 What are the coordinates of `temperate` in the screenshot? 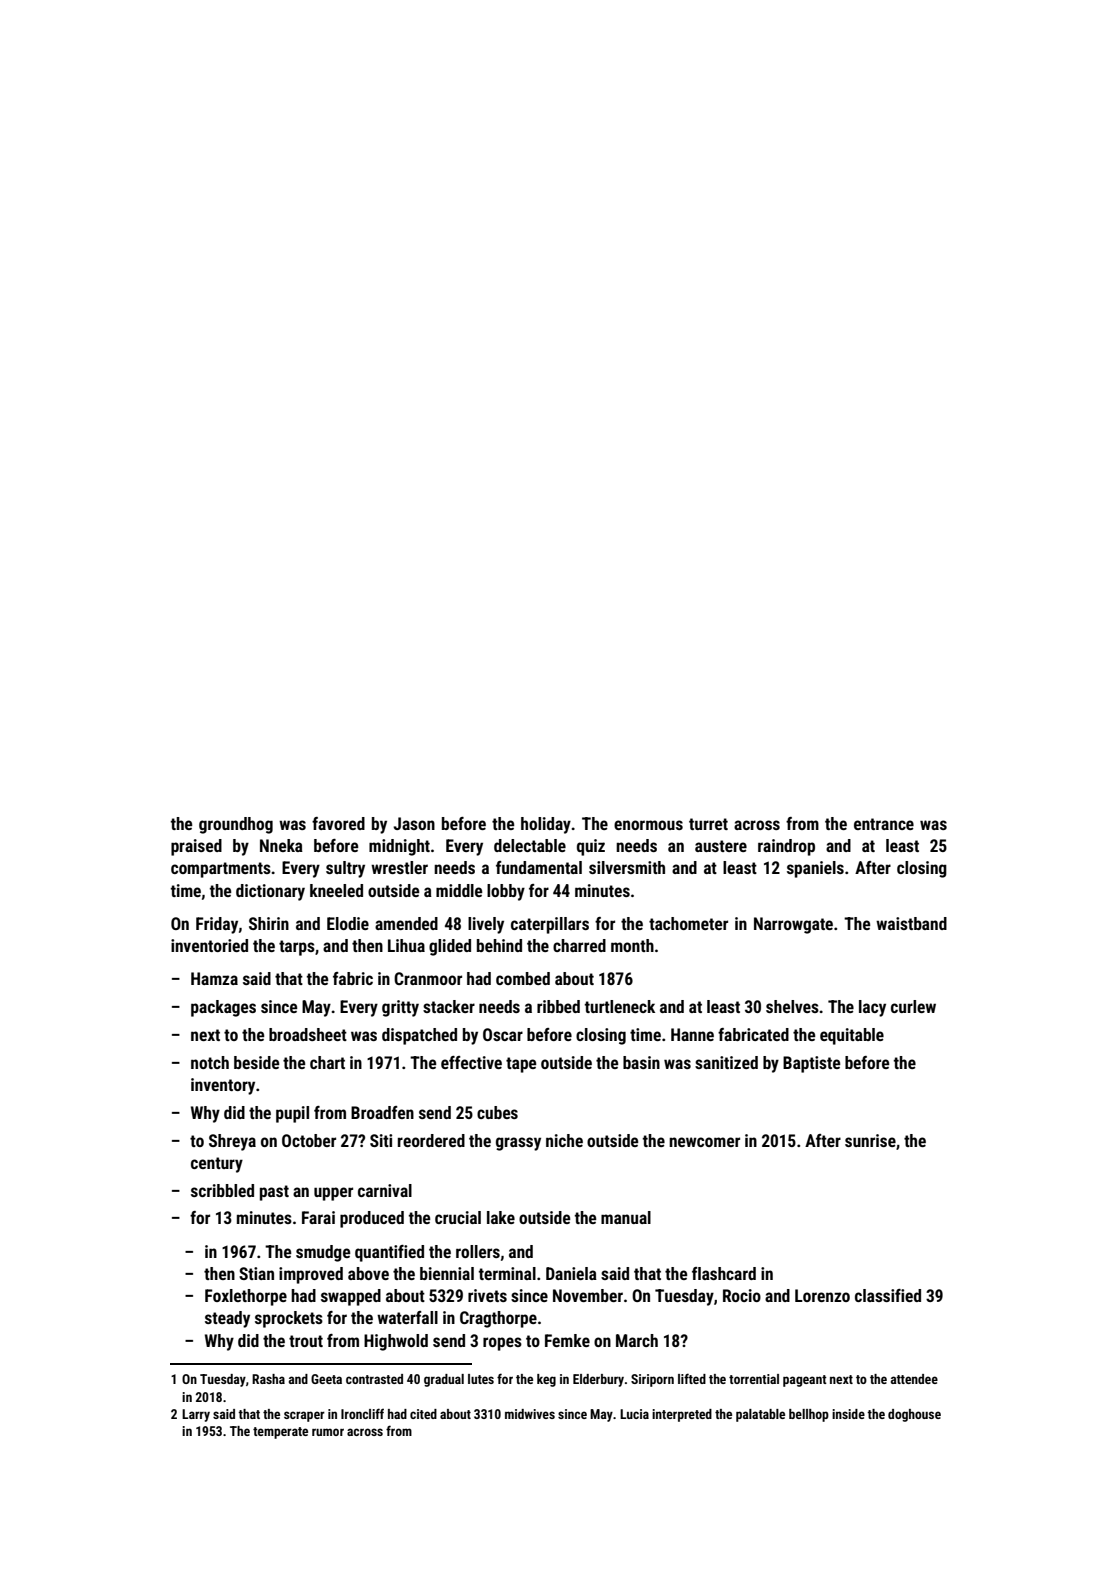 It's located at (280, 1433).
